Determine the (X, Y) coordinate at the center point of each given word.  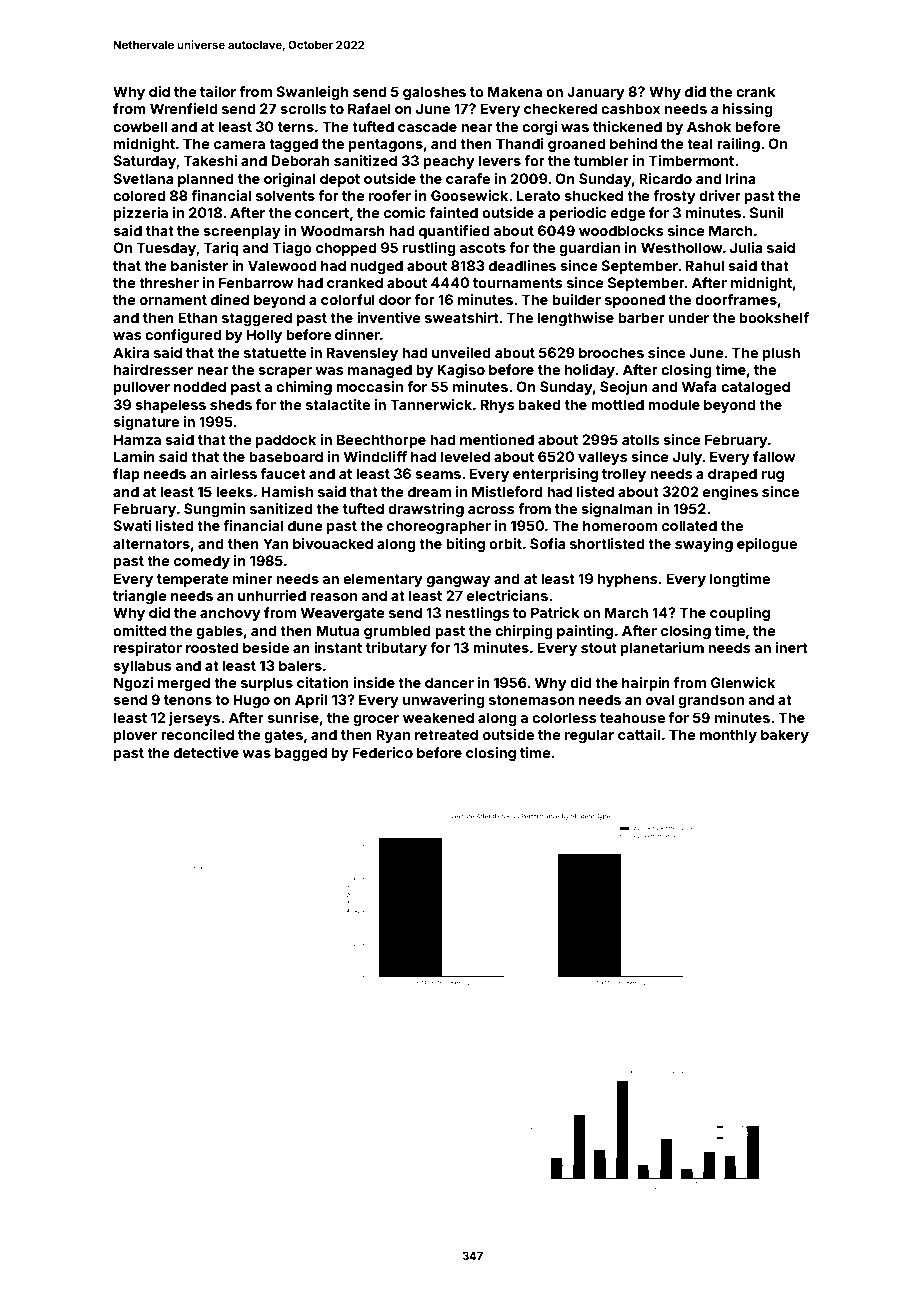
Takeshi (210, 160)
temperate (193, 580)
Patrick (555, 612)
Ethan (197, 317)
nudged (377, 267)
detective (206, 752)
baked (539, 404)
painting (585, 632)
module (674, 404)
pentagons (386, 145)
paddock (286, 441)
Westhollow (682, 247)
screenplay (242, 232)
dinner (357, 334)
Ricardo (665, 178)
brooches (611, 352)
